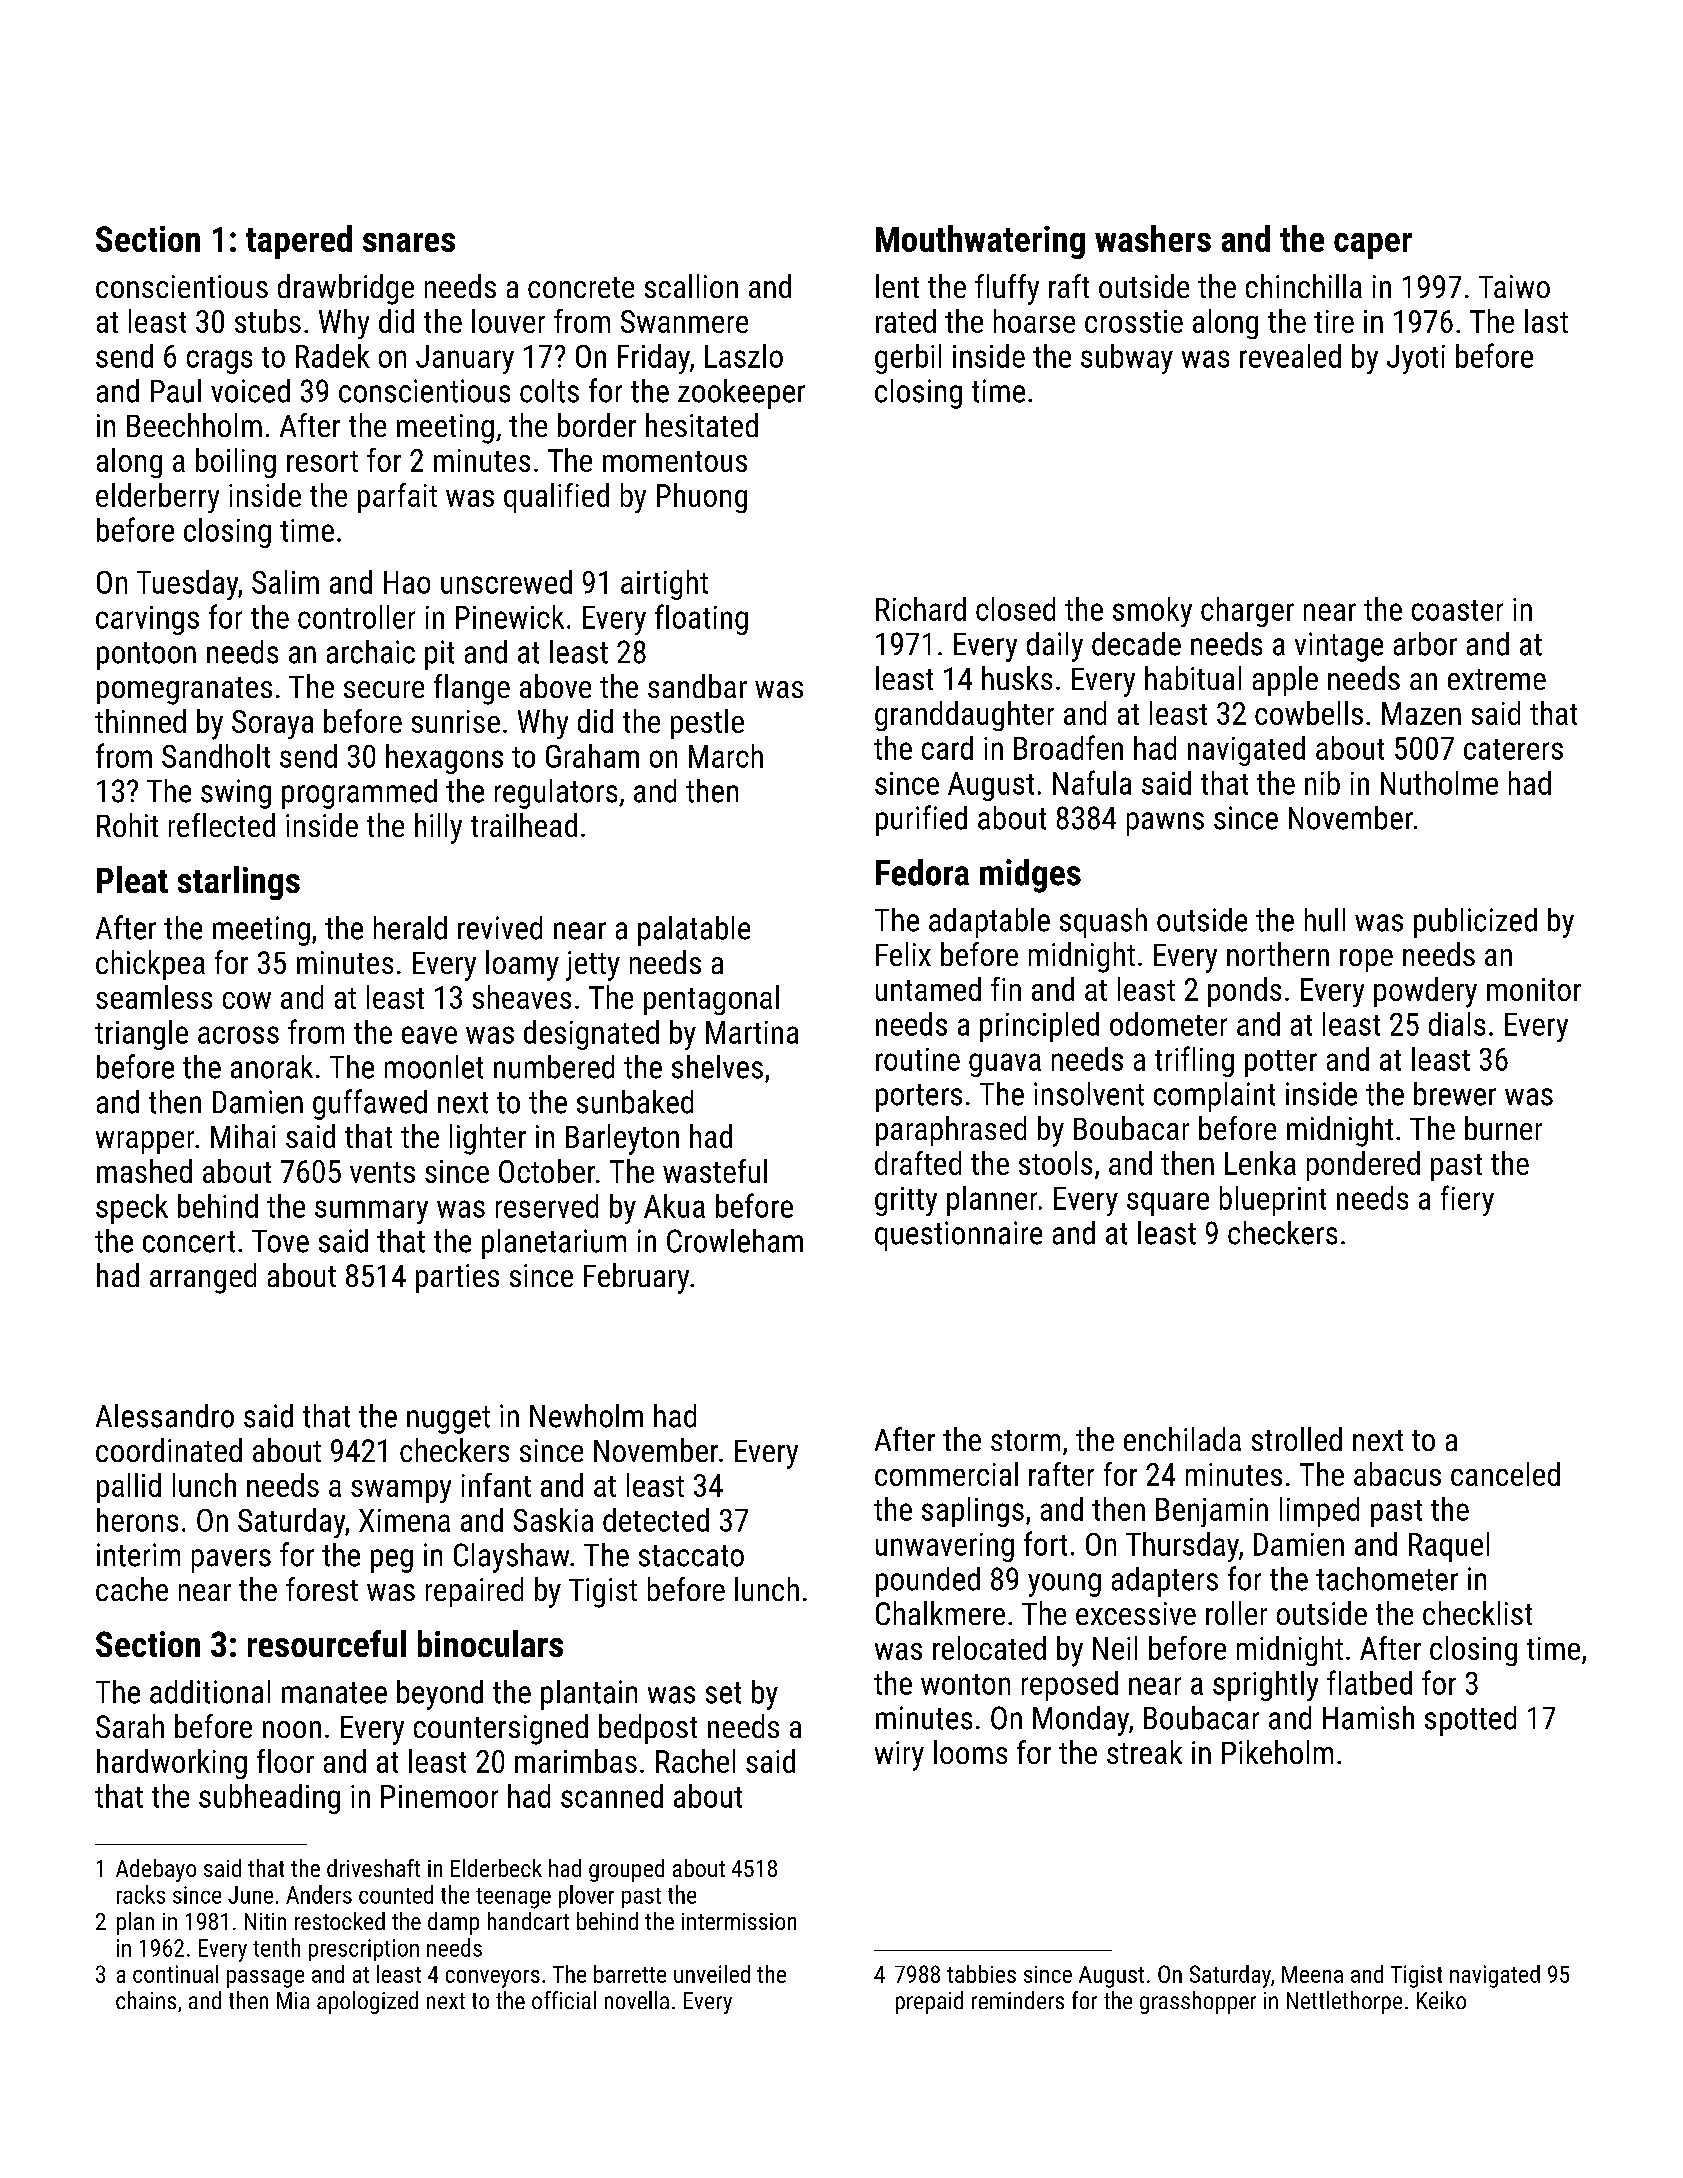 The height and width of the image is (2178, 1683). I want to click on conveyors, so click(493, 1979).
